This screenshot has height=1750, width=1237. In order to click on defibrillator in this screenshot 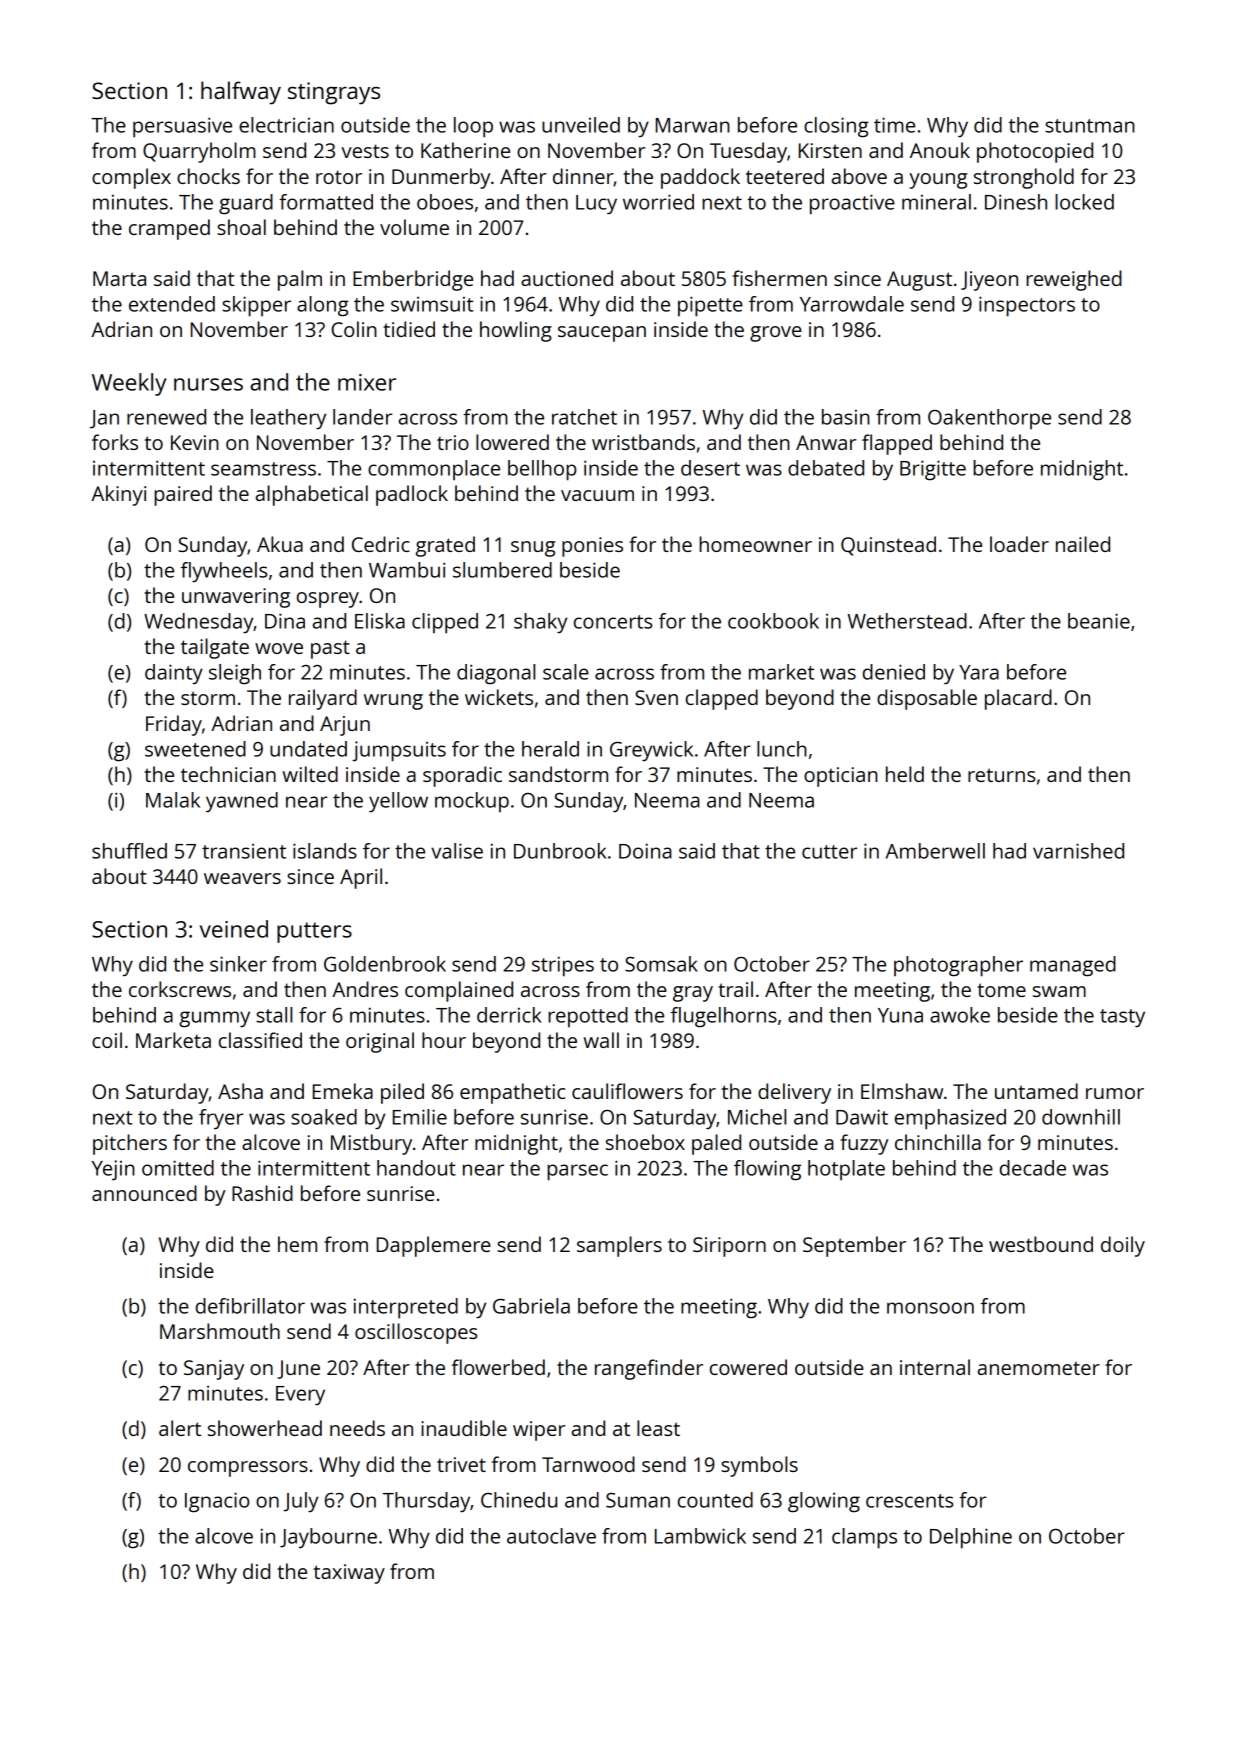, I will do `click(250, 1306)`.
